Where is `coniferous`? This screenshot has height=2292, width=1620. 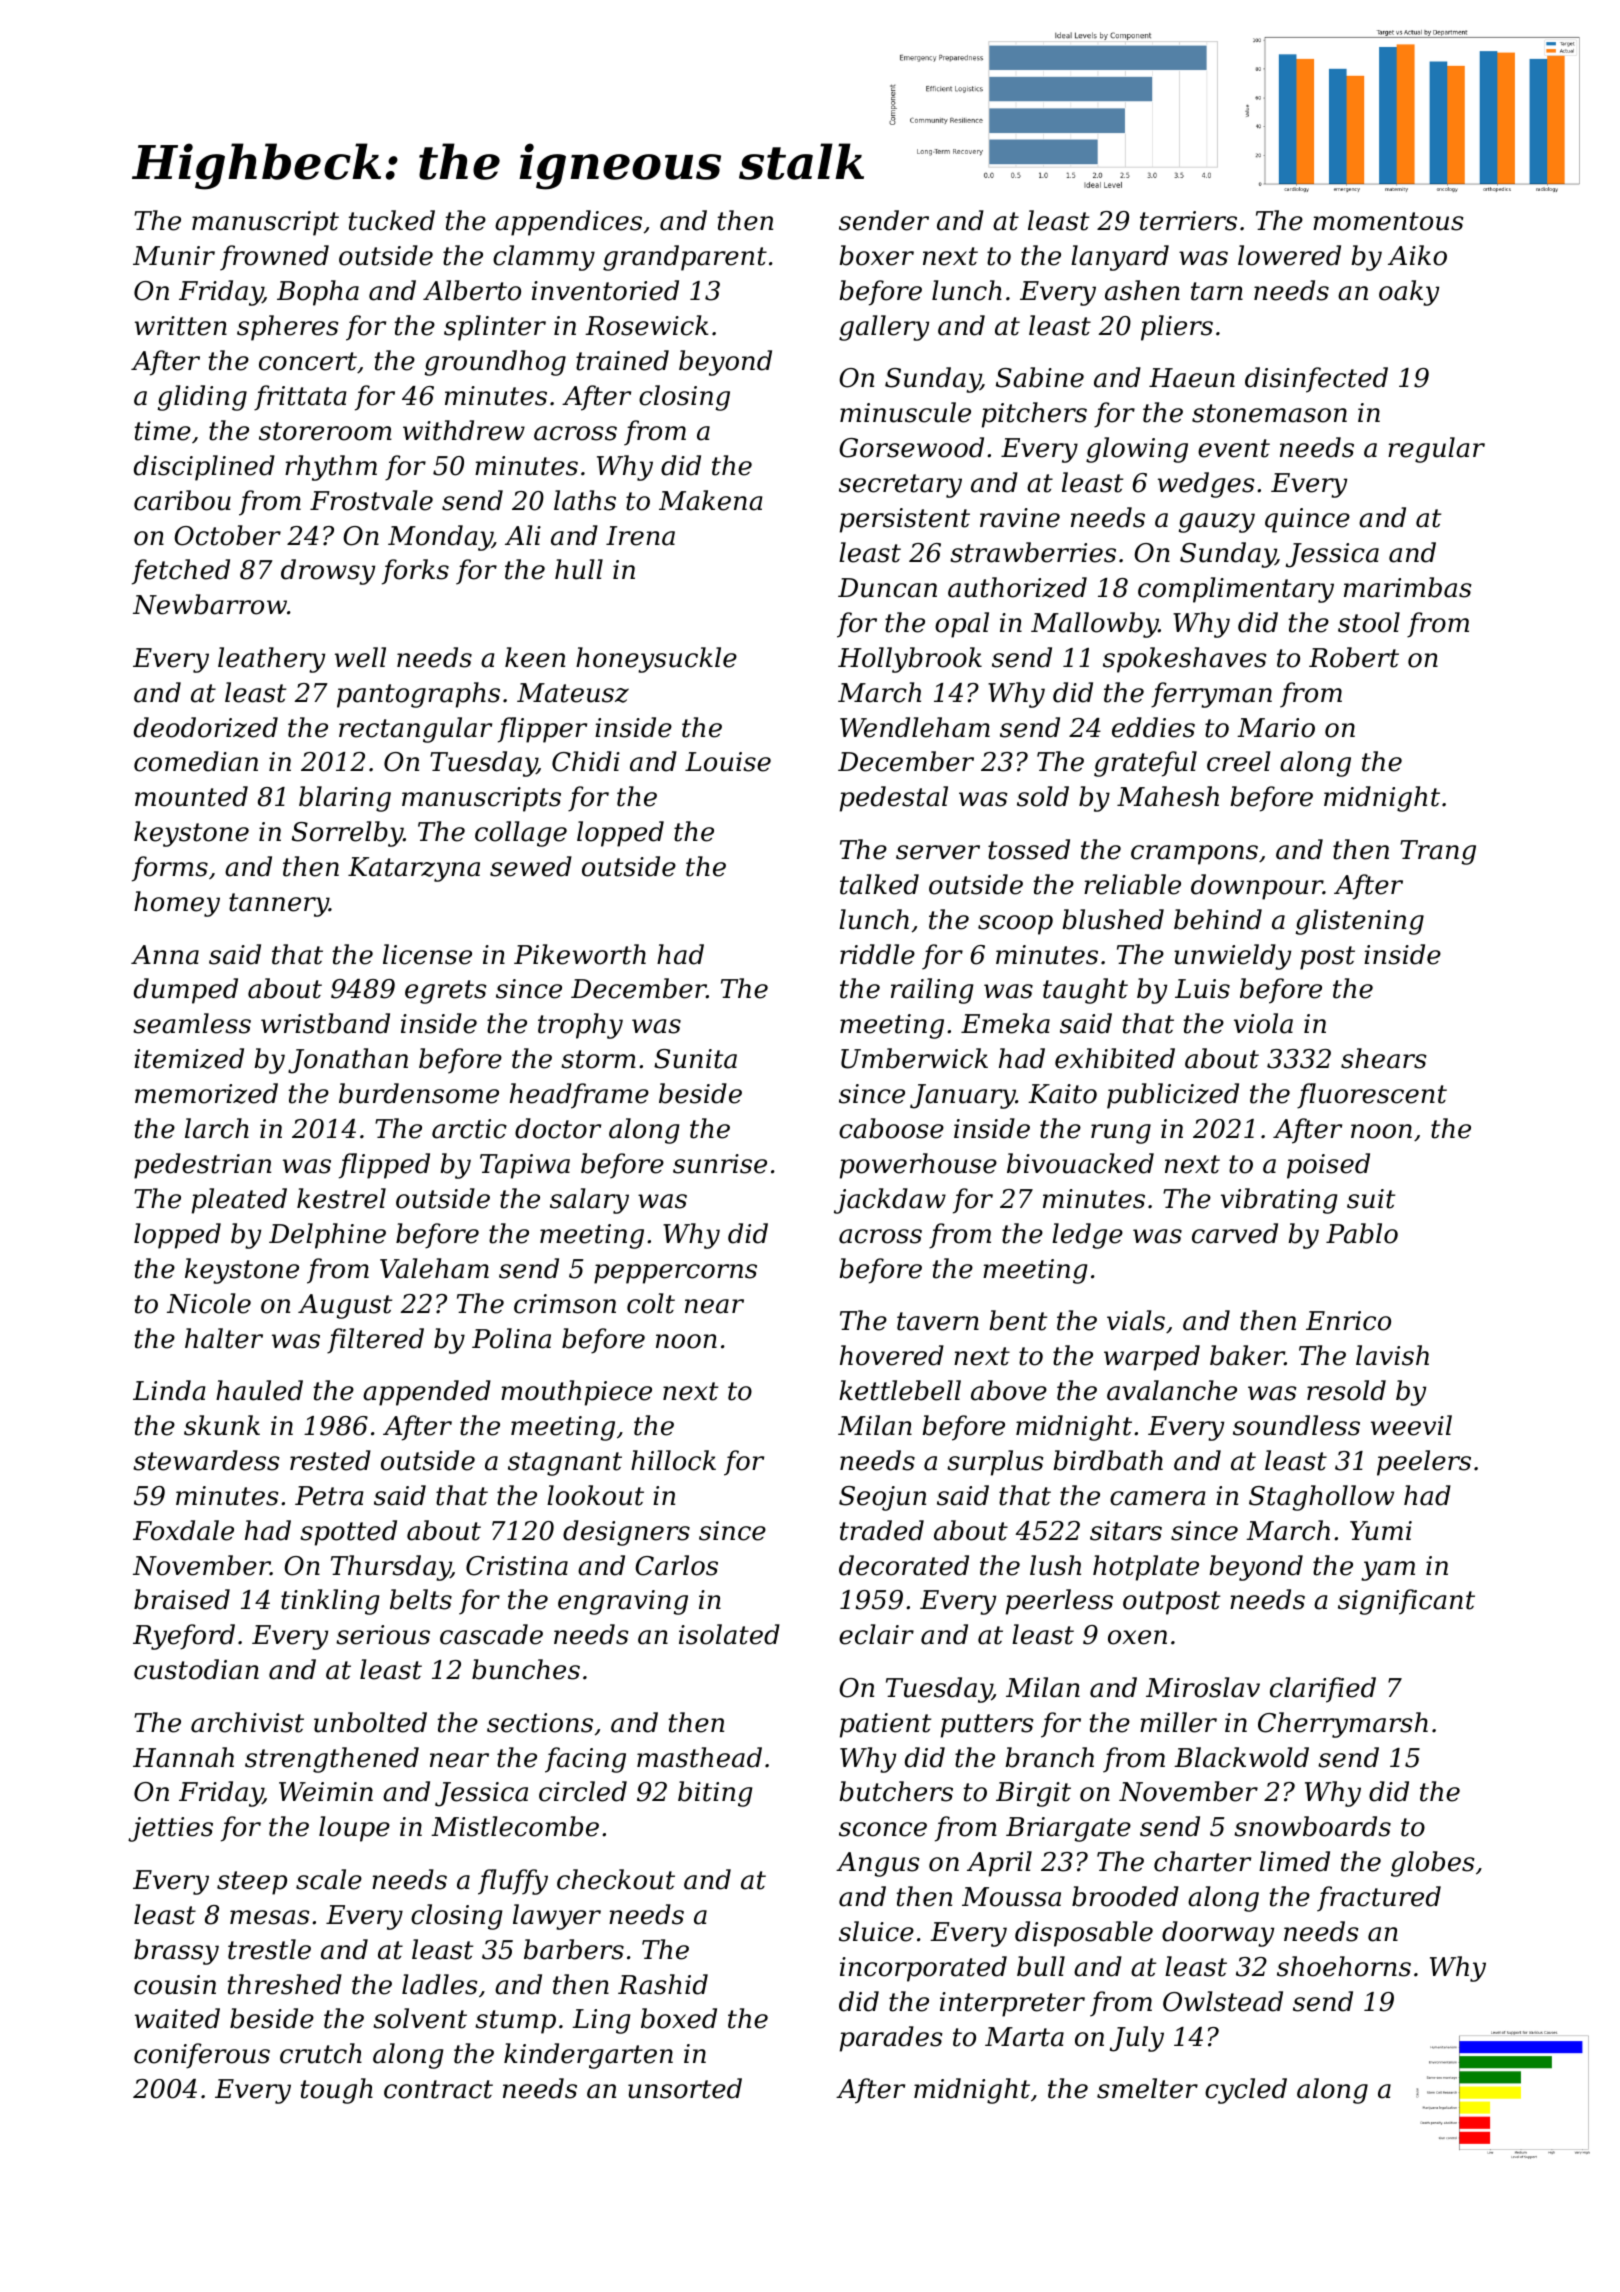 coniferous is located at coordinates (202, 2056).
